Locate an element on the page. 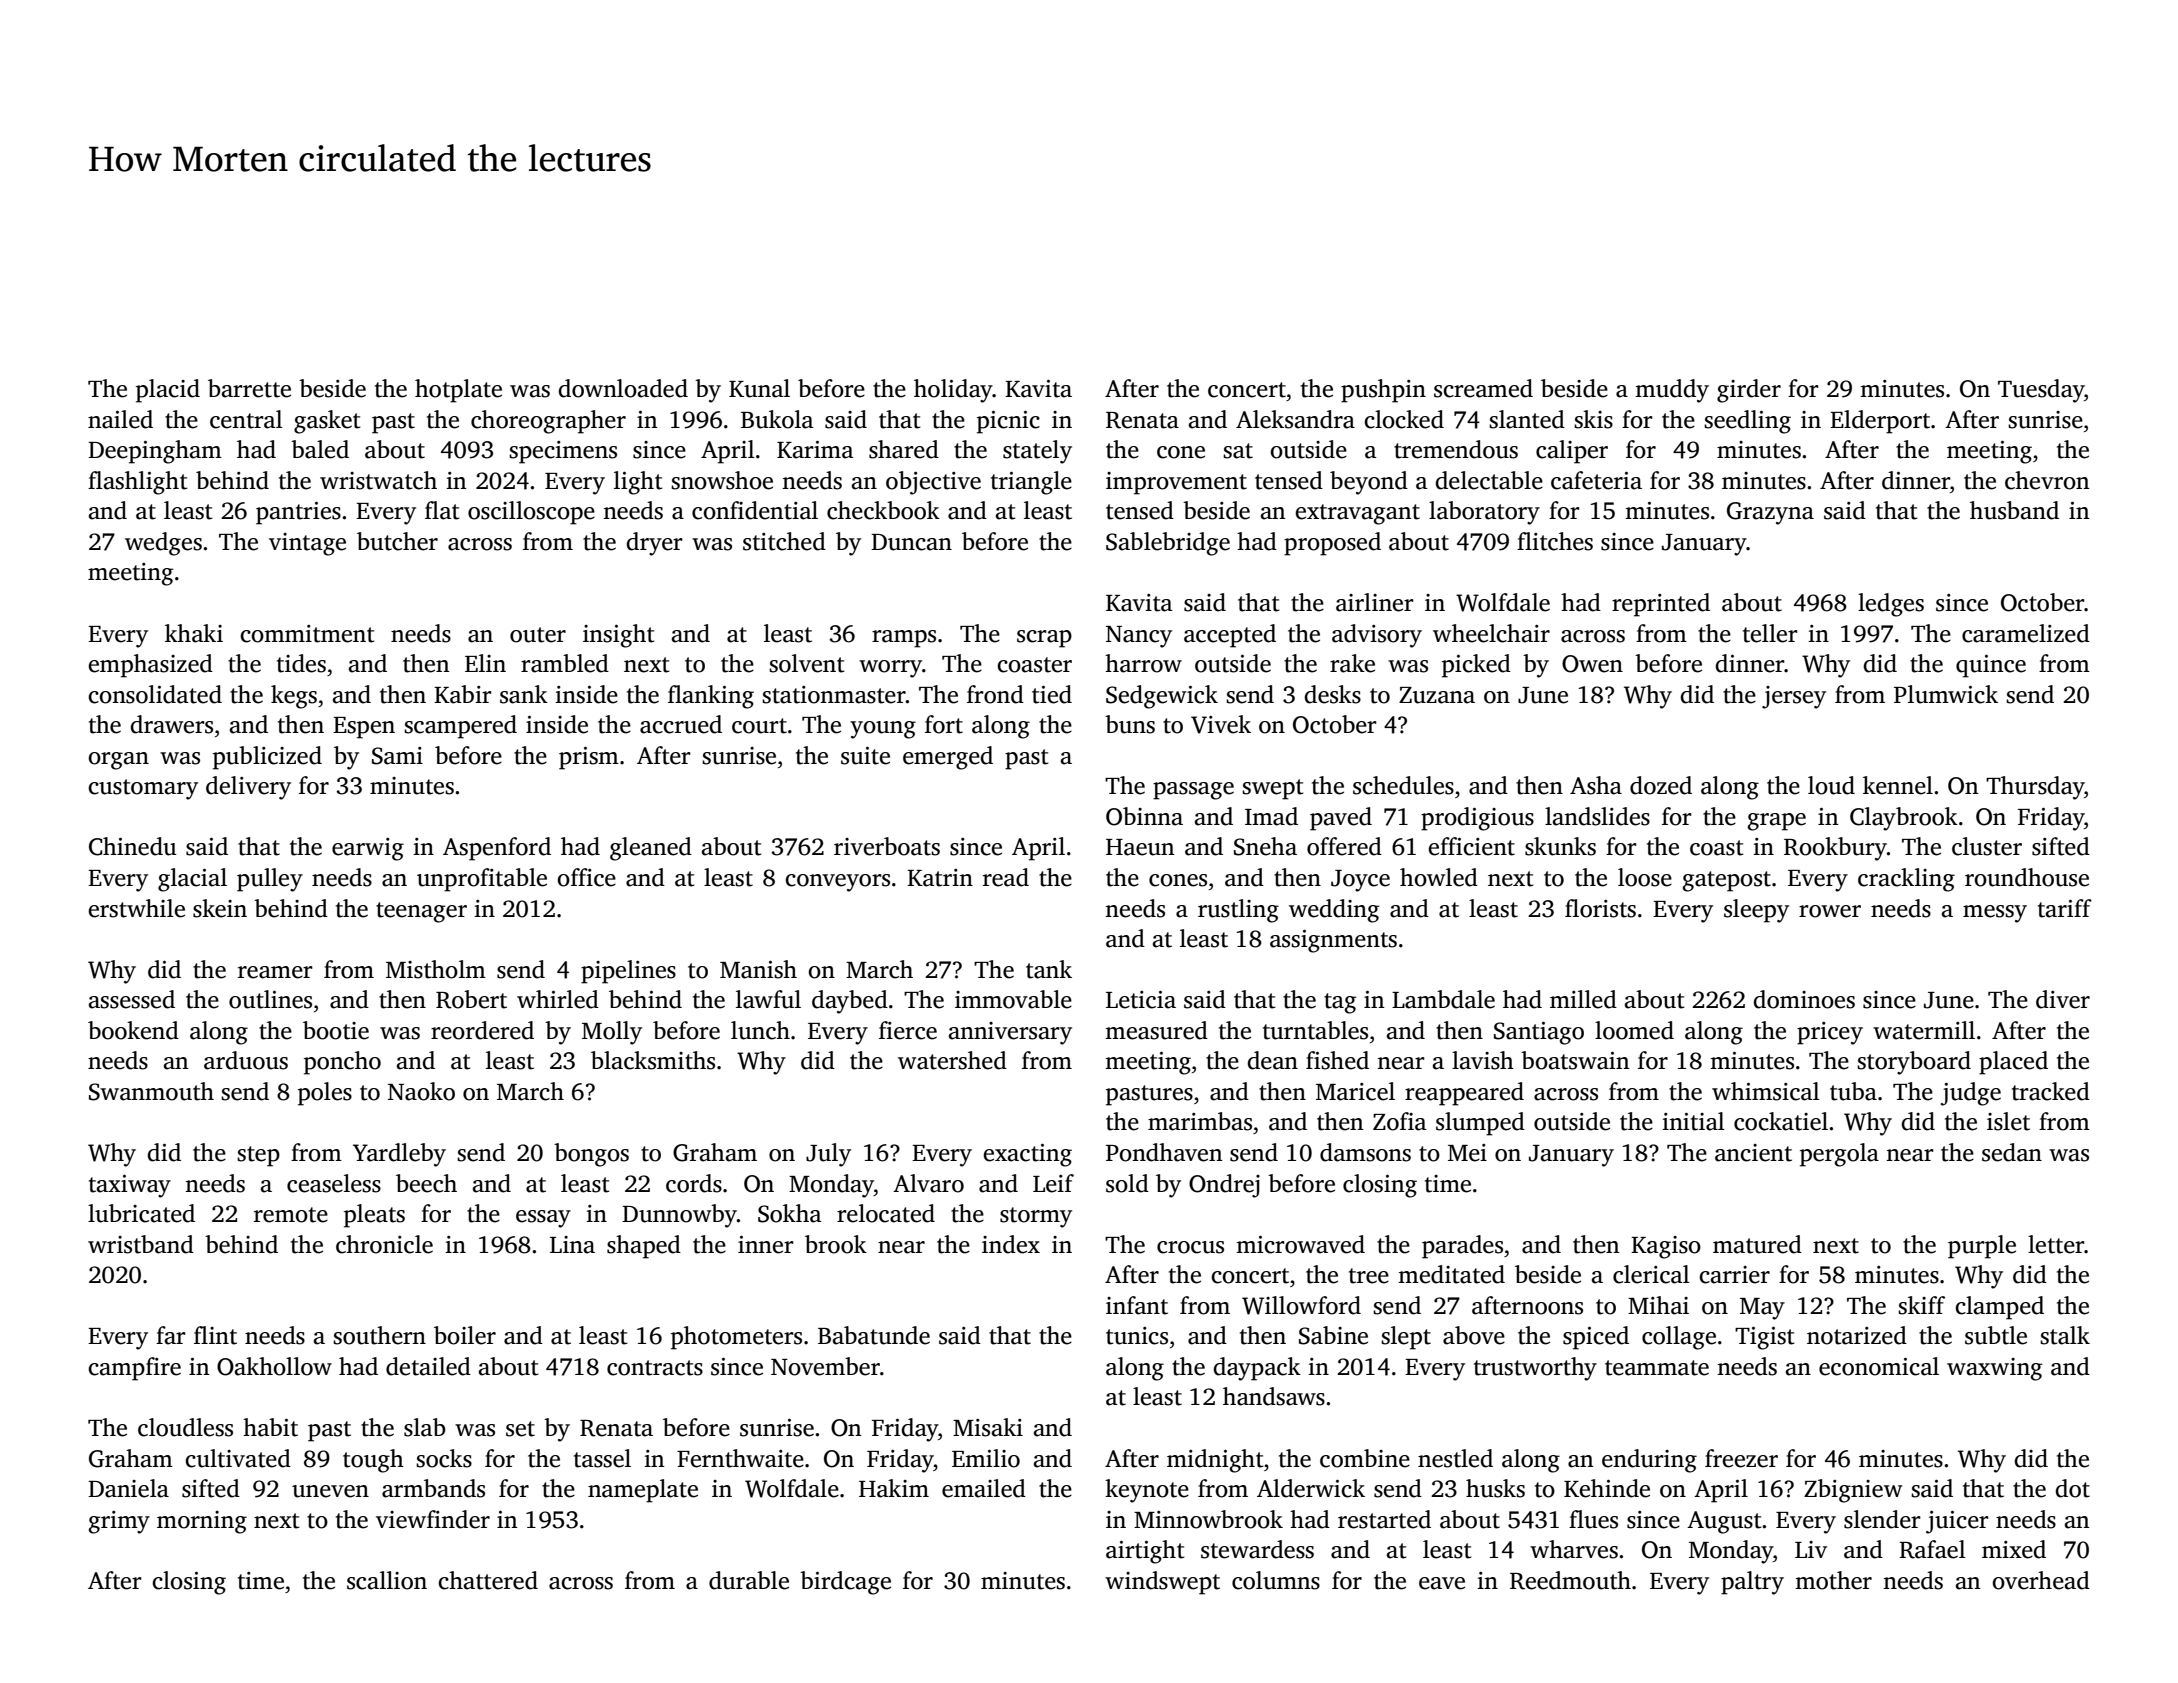 The height and width of the document is (1683, 2178). damsons is located at coordinates (1365, 1152).
